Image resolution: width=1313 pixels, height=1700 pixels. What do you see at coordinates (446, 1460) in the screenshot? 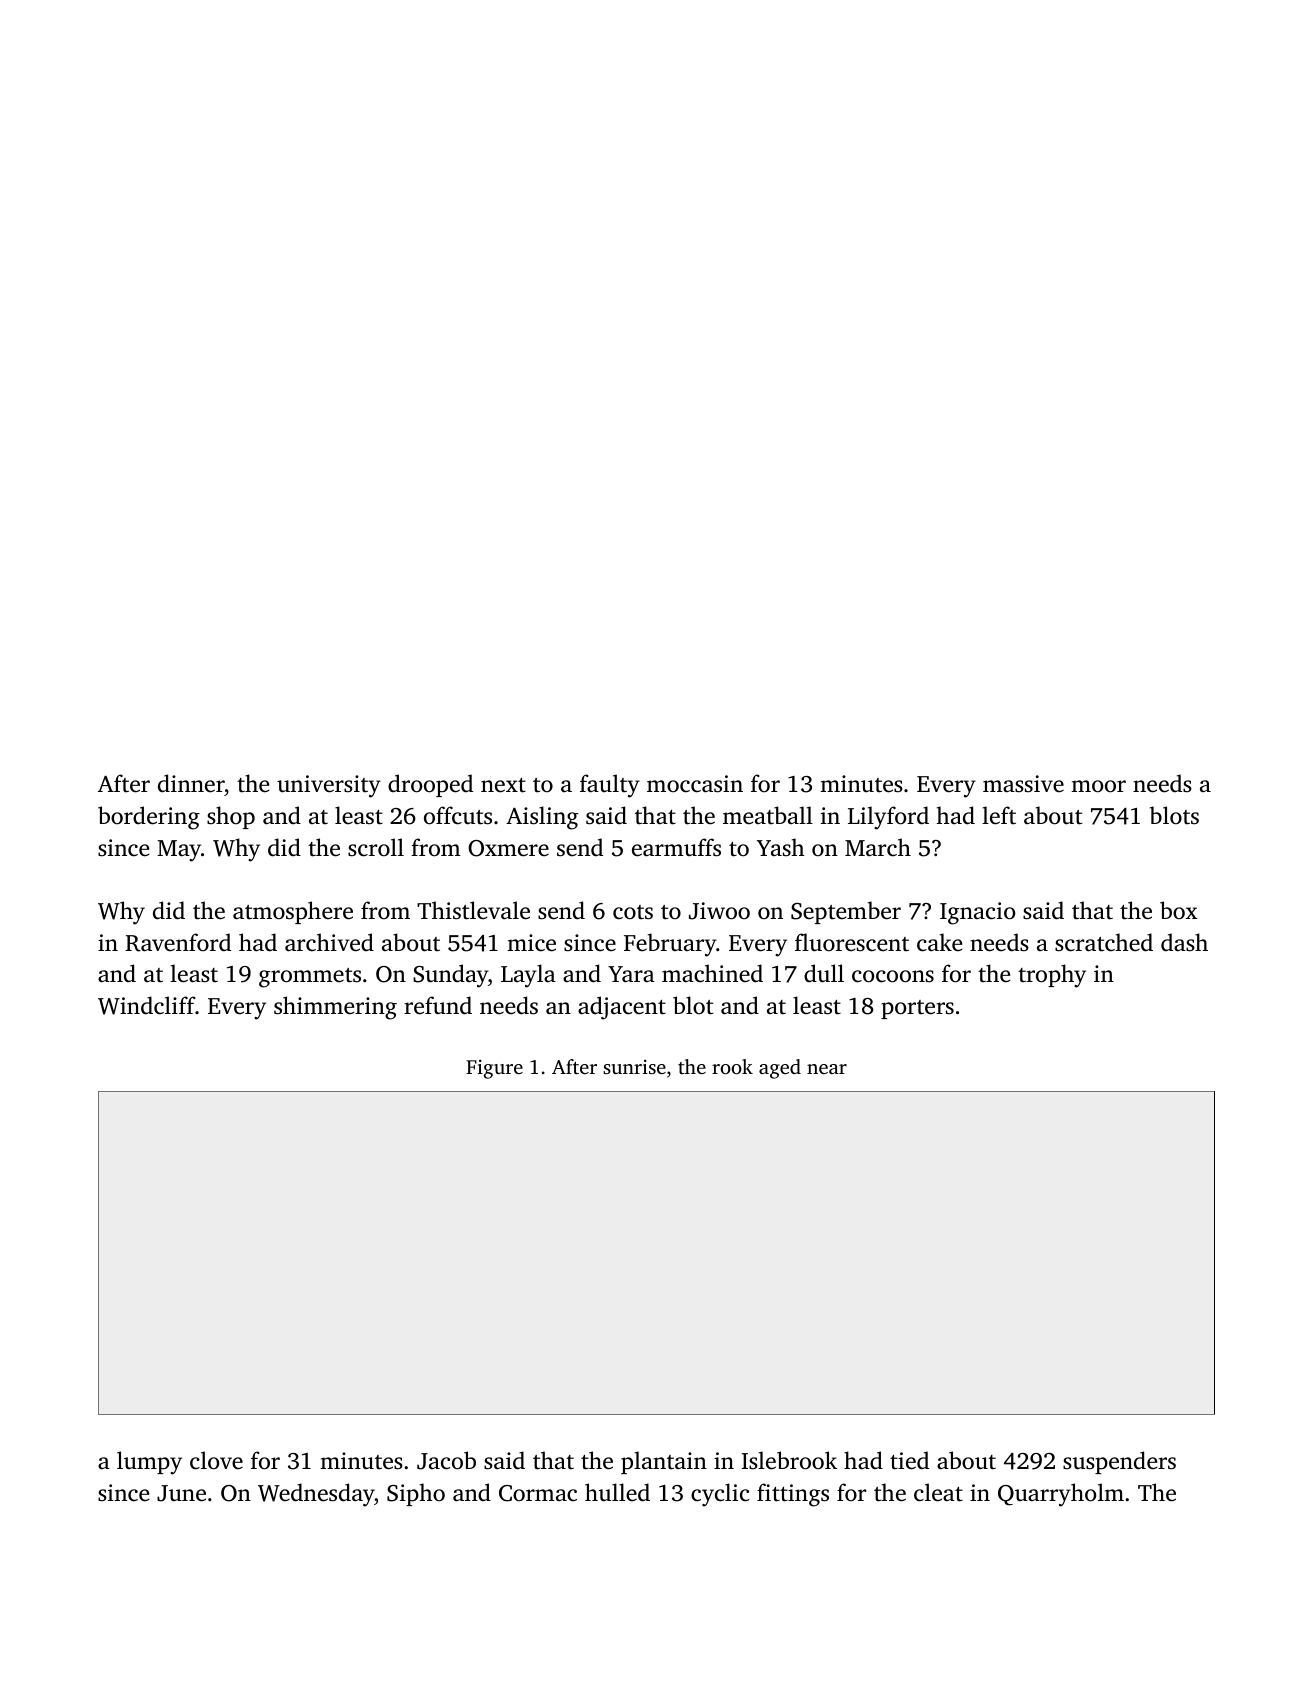
I see `Jacob` at bounding box center [446, 1460].
